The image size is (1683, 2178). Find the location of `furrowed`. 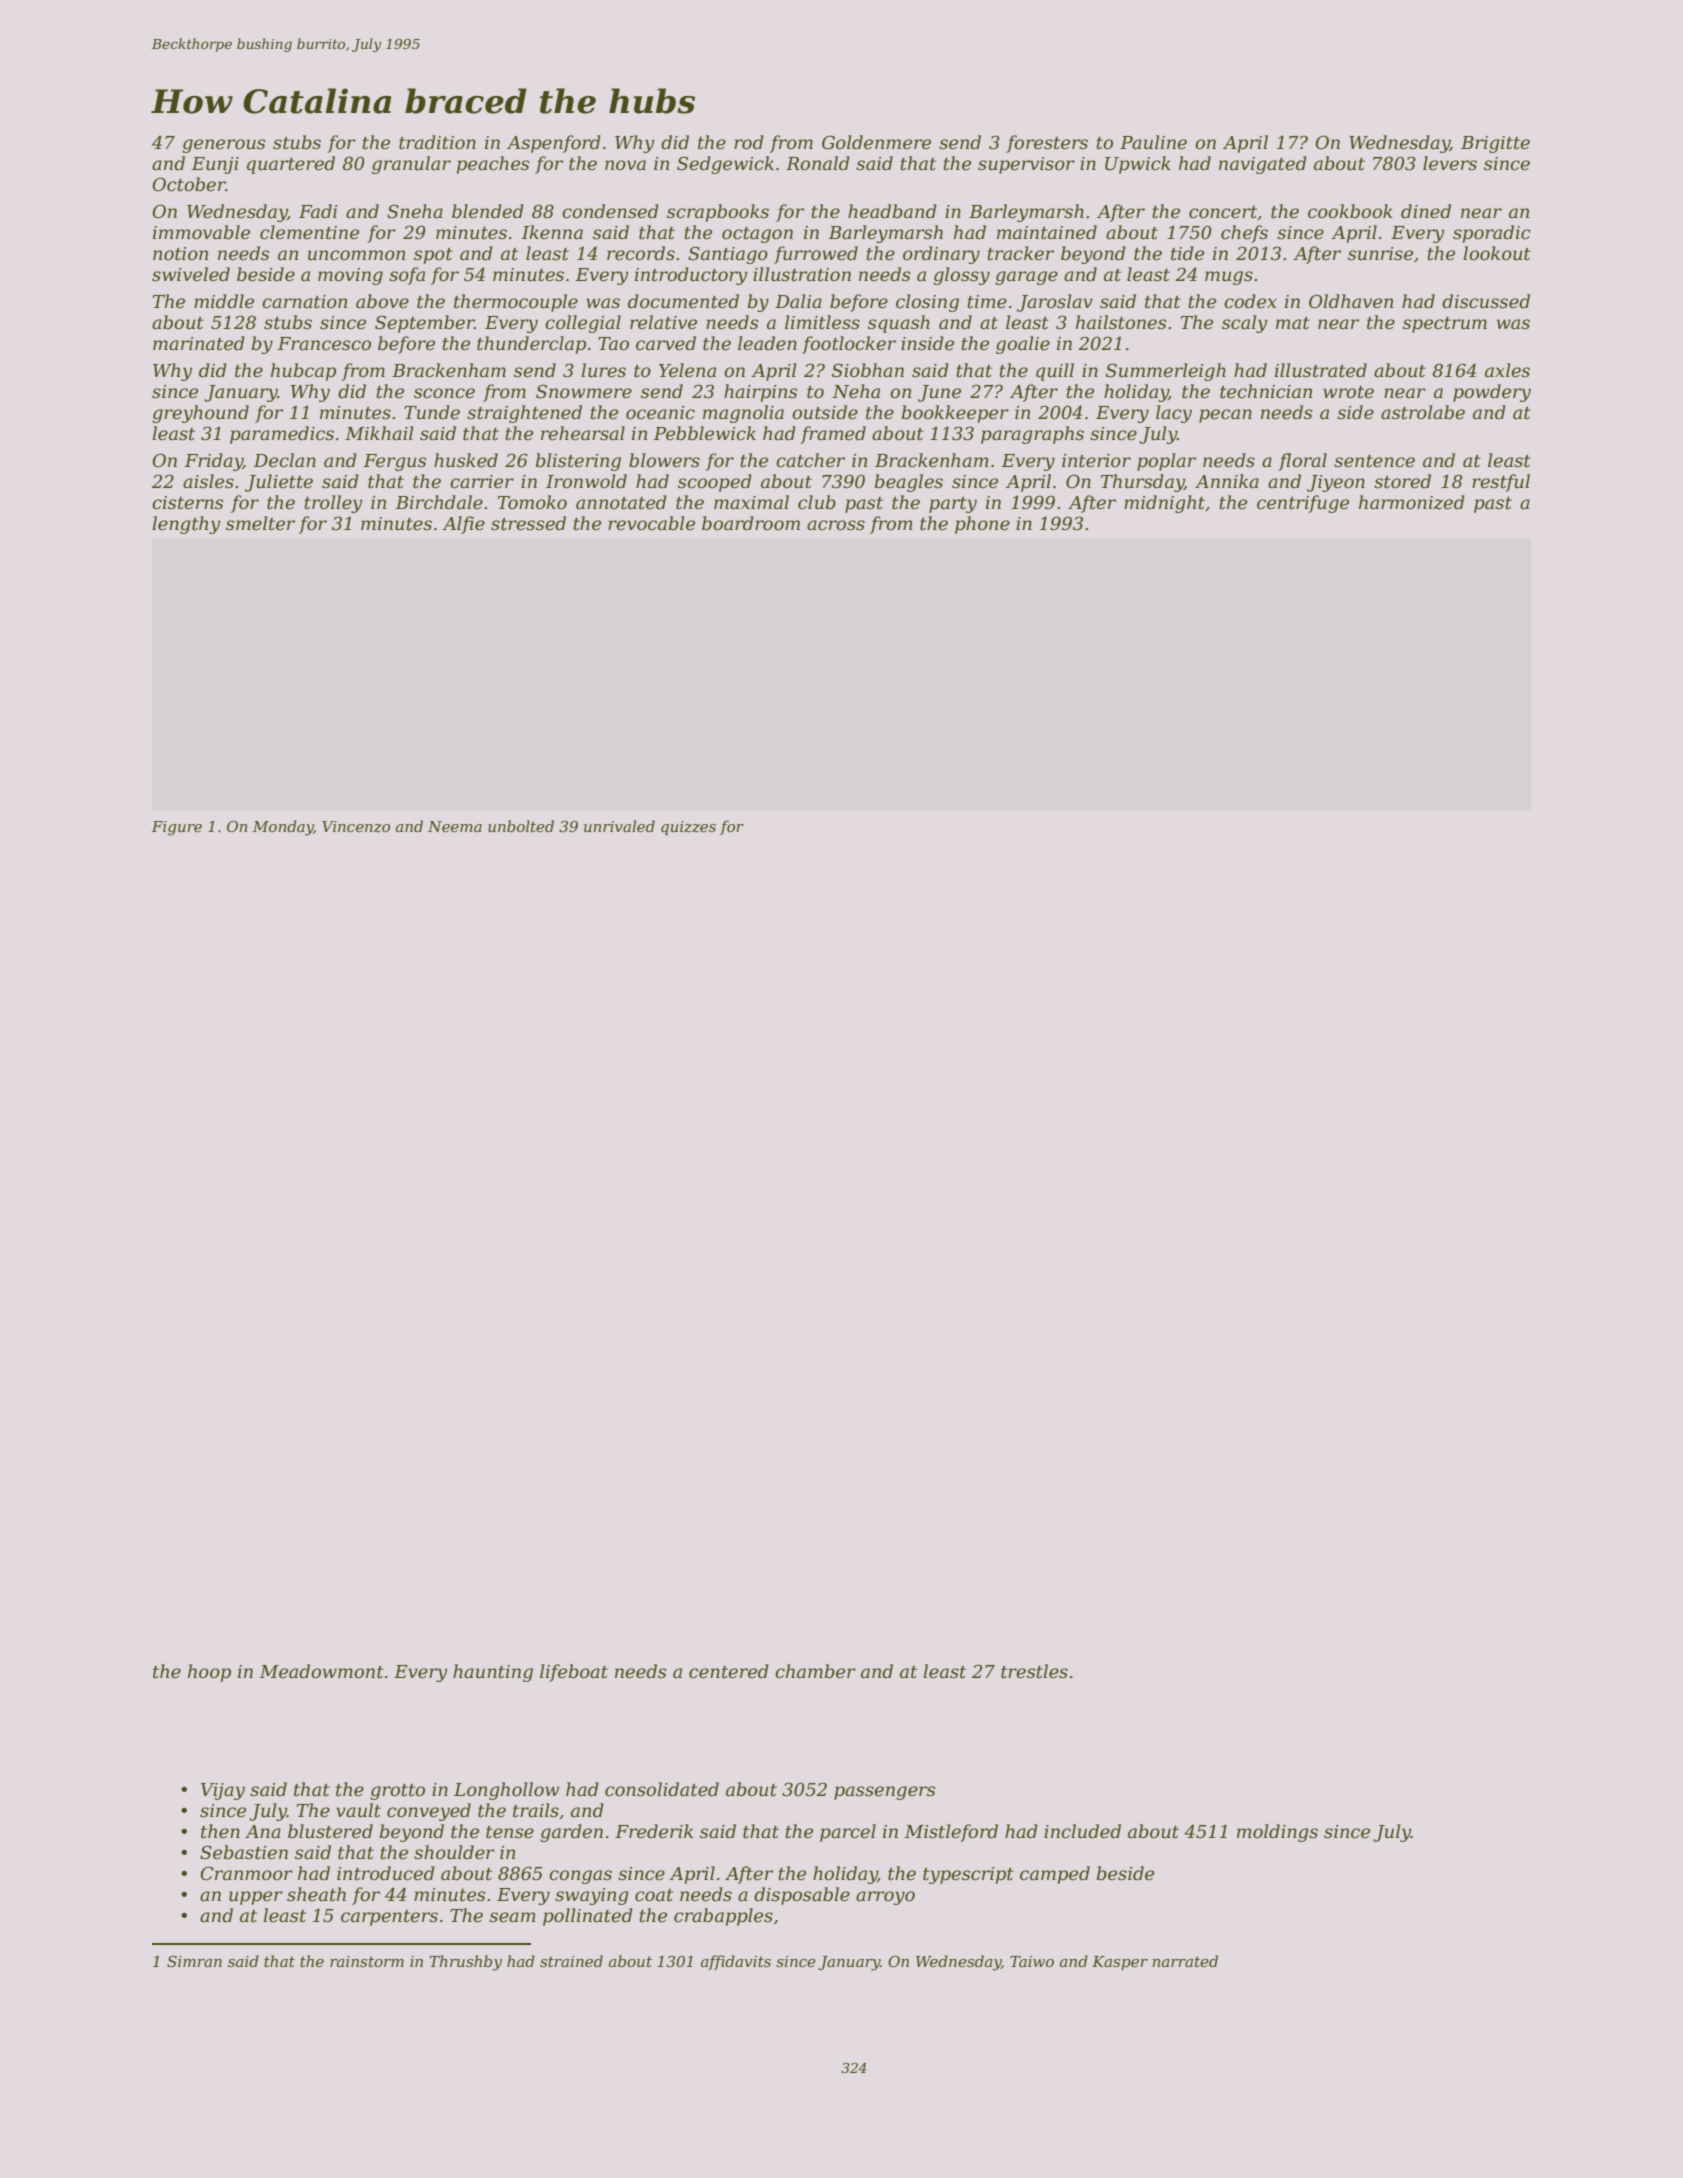

furrowed is located at coordinates (816, 255).
